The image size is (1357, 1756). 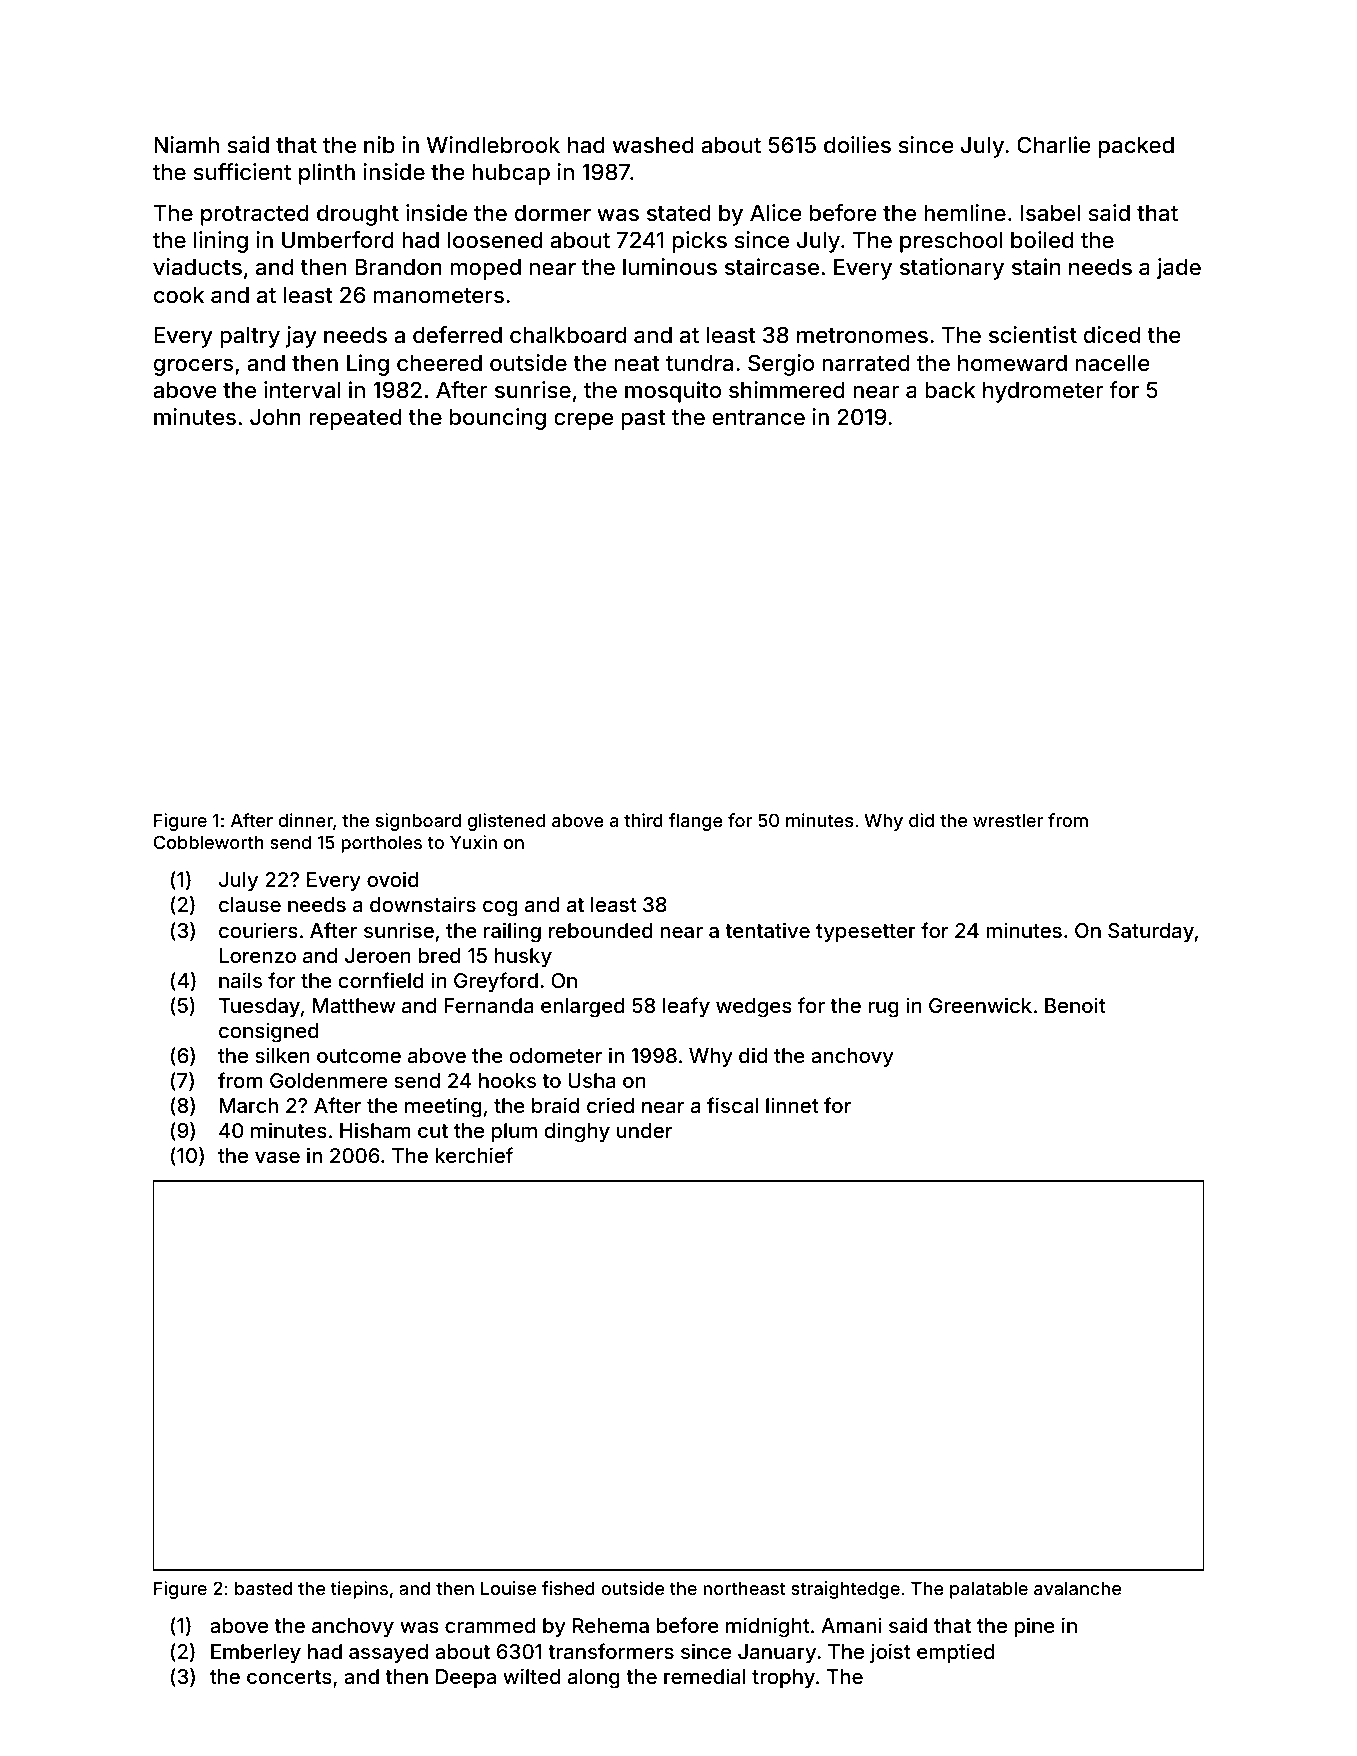 What do you see at coordinates (305, 820) in the image?
I see `dinner` at bounding box center [305, 820].
